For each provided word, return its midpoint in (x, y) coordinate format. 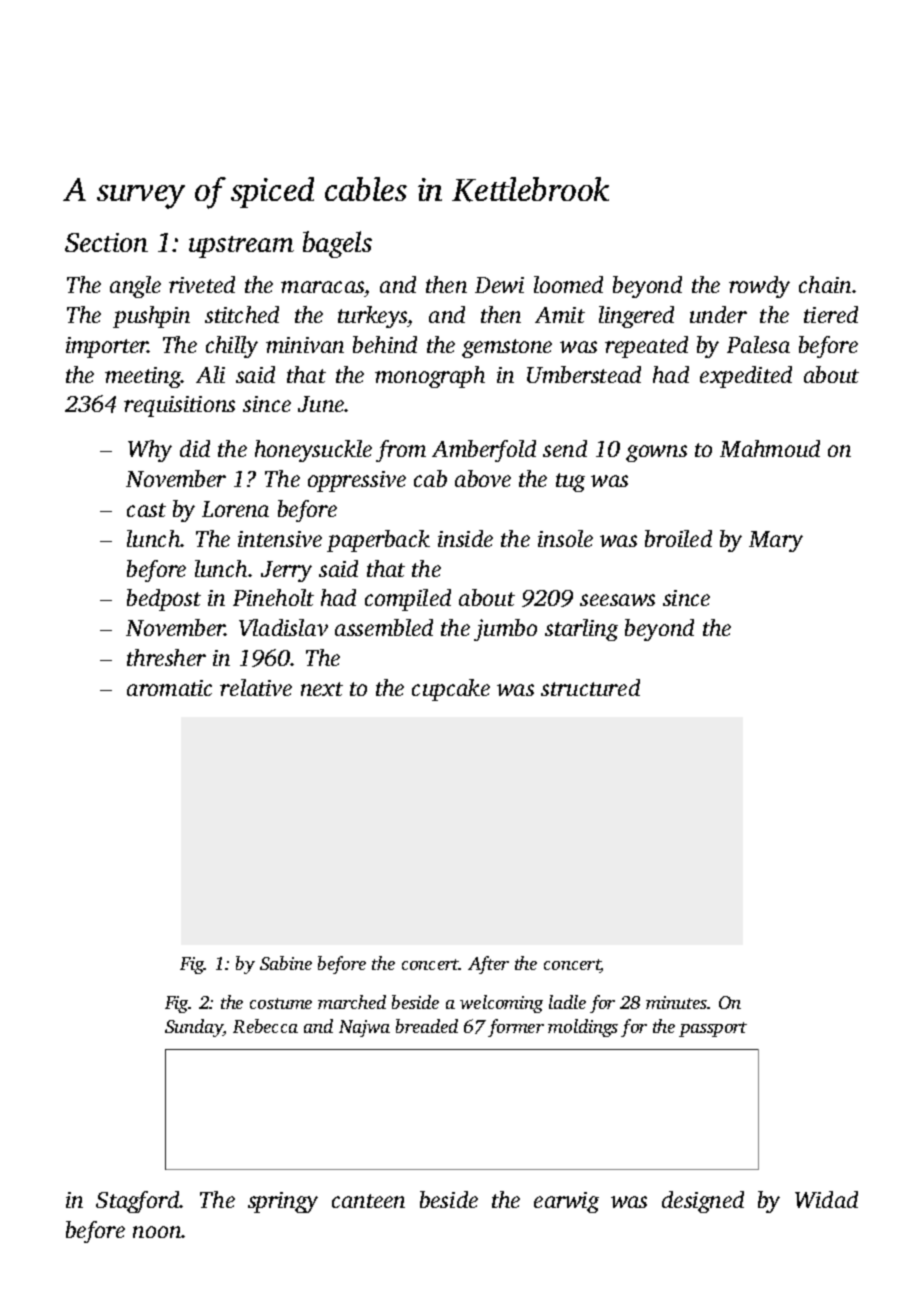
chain (825, 284)
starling (581, 630)
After (488, 965)
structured (590, 687)
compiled (408, 600)
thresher (166, 657)
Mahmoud (770, 448)
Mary (776, 541)
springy (283, 1202)
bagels (337, 244)
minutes (676, 1002)
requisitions (179, 406)
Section (106, 242)
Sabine (286, 963)
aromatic (169, 688)
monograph (430, 377)
